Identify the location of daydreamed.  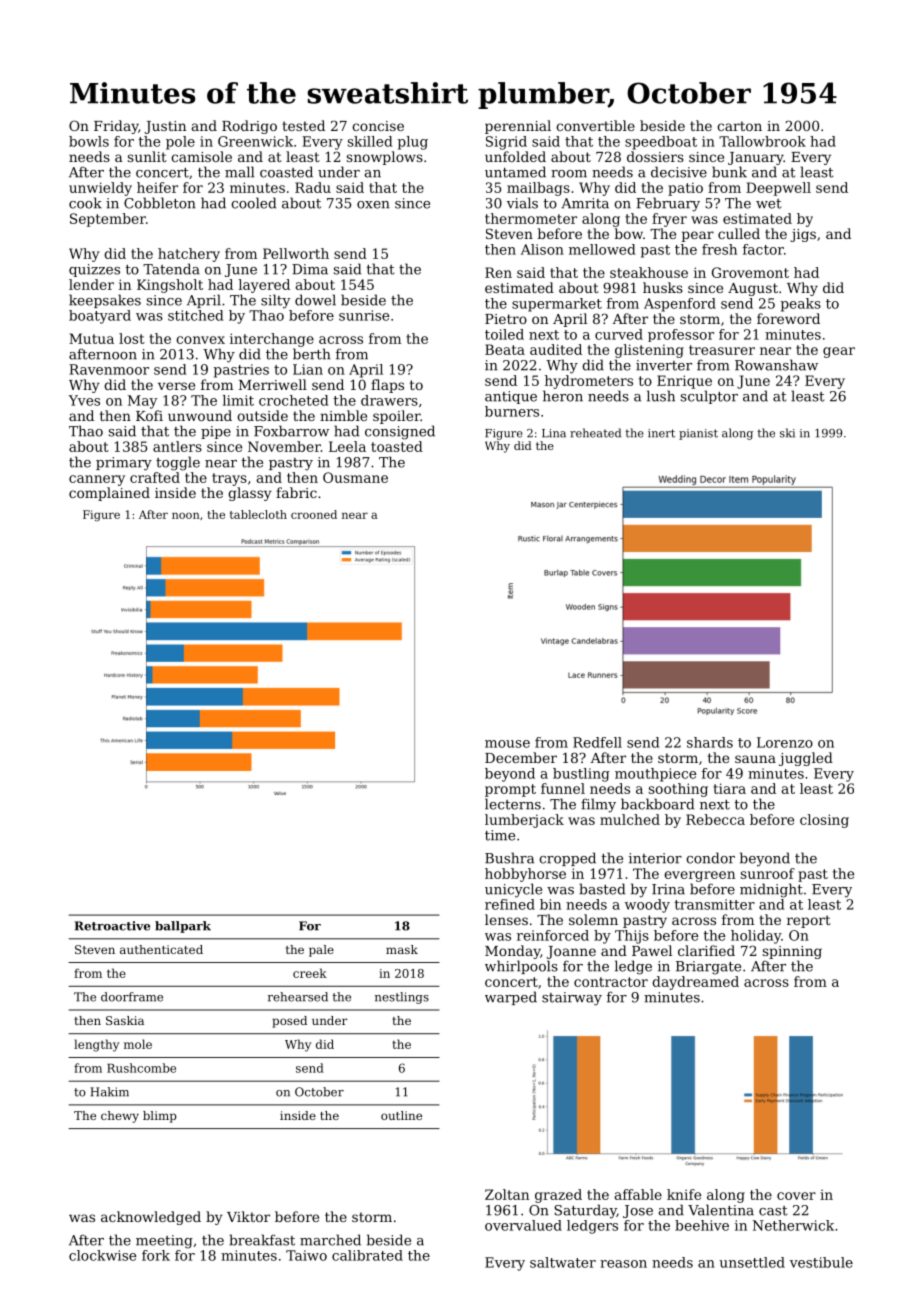
(695, 983).
